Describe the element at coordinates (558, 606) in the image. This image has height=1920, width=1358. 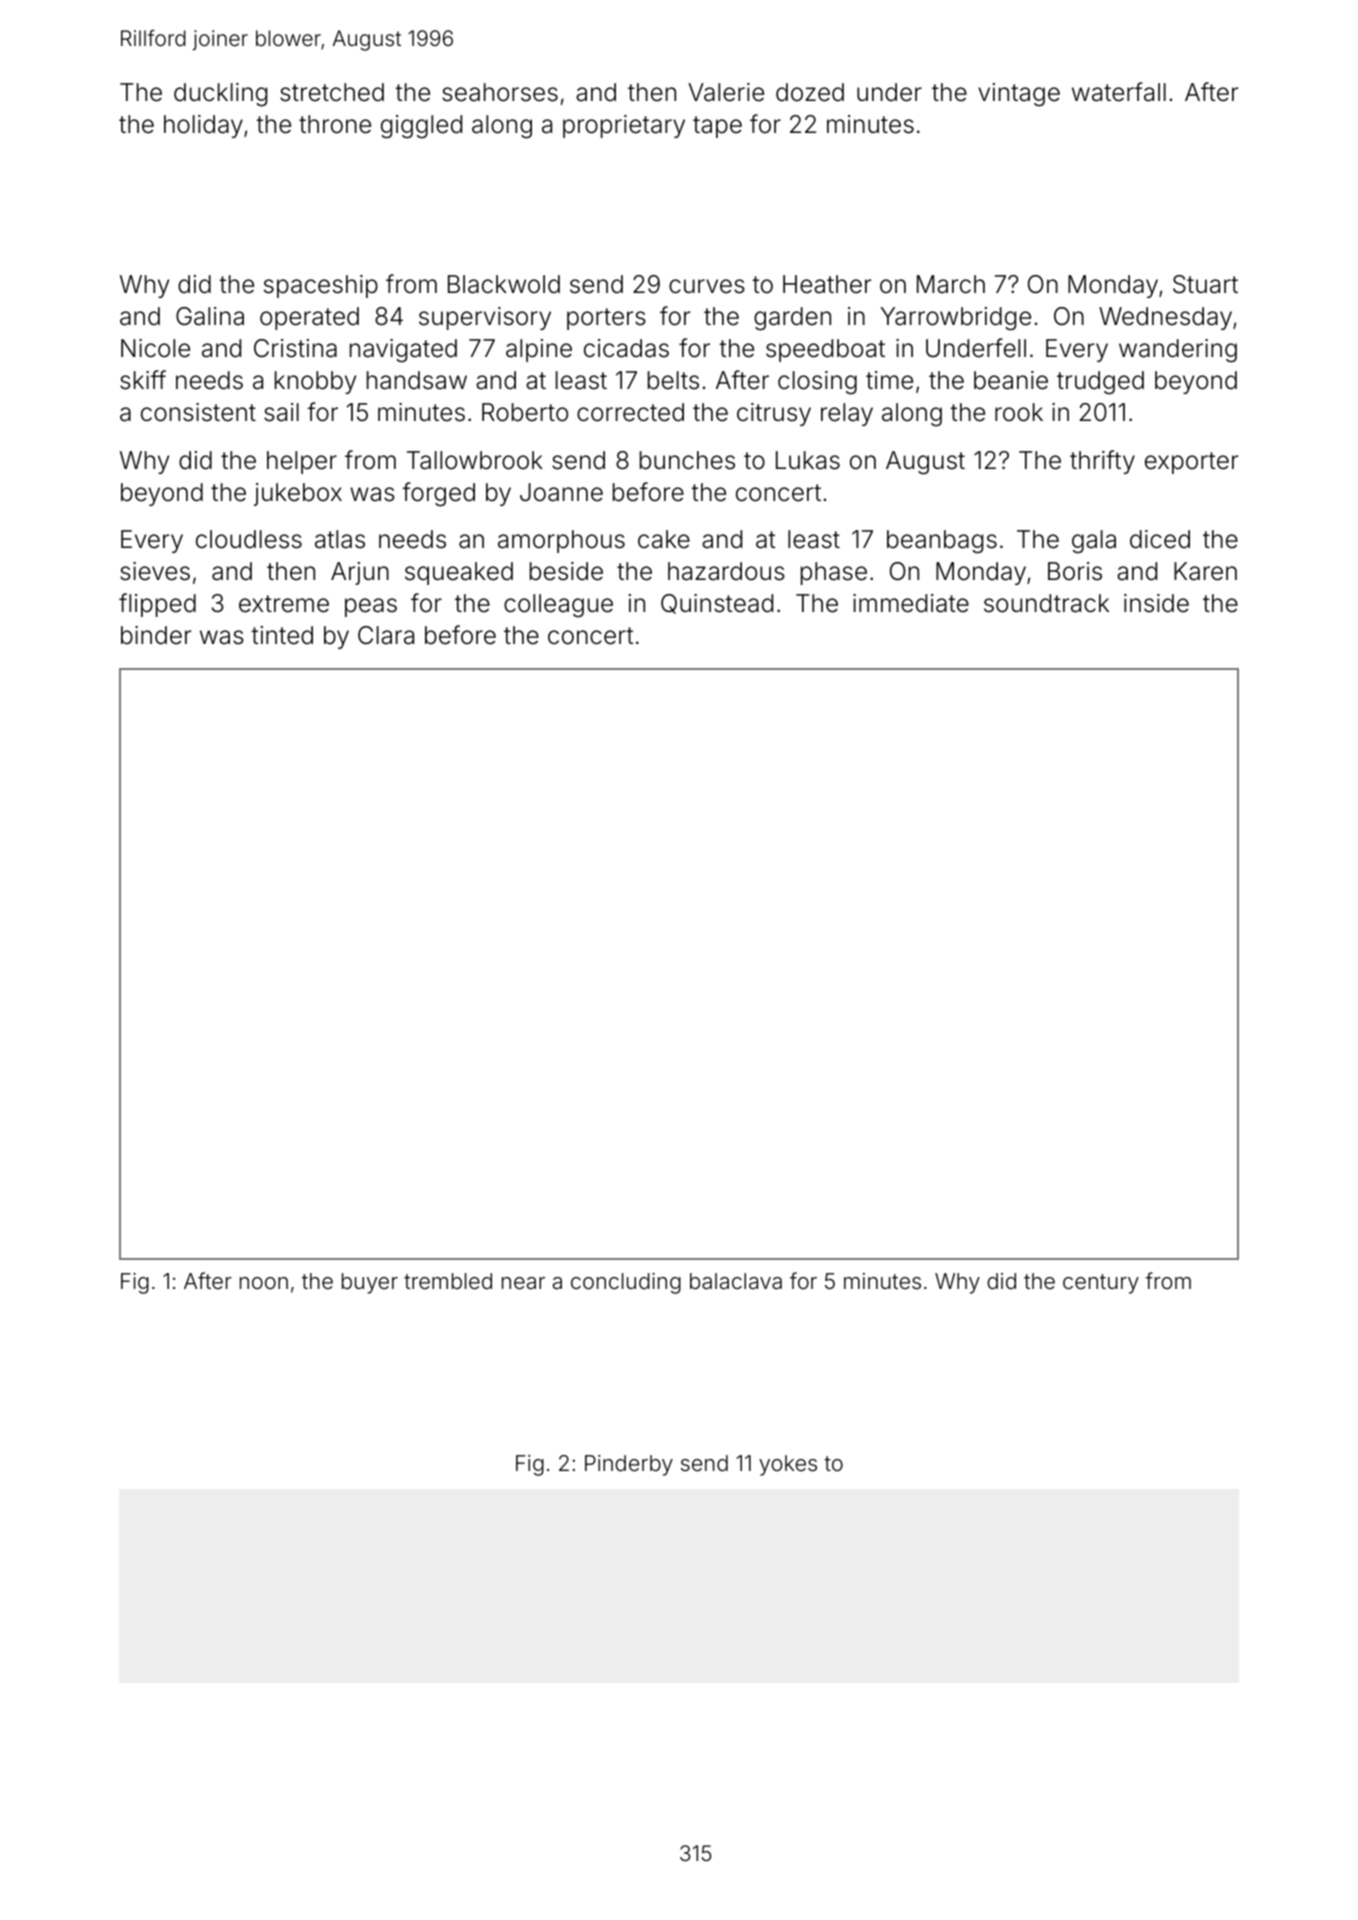
I see `colleague` at that location.
